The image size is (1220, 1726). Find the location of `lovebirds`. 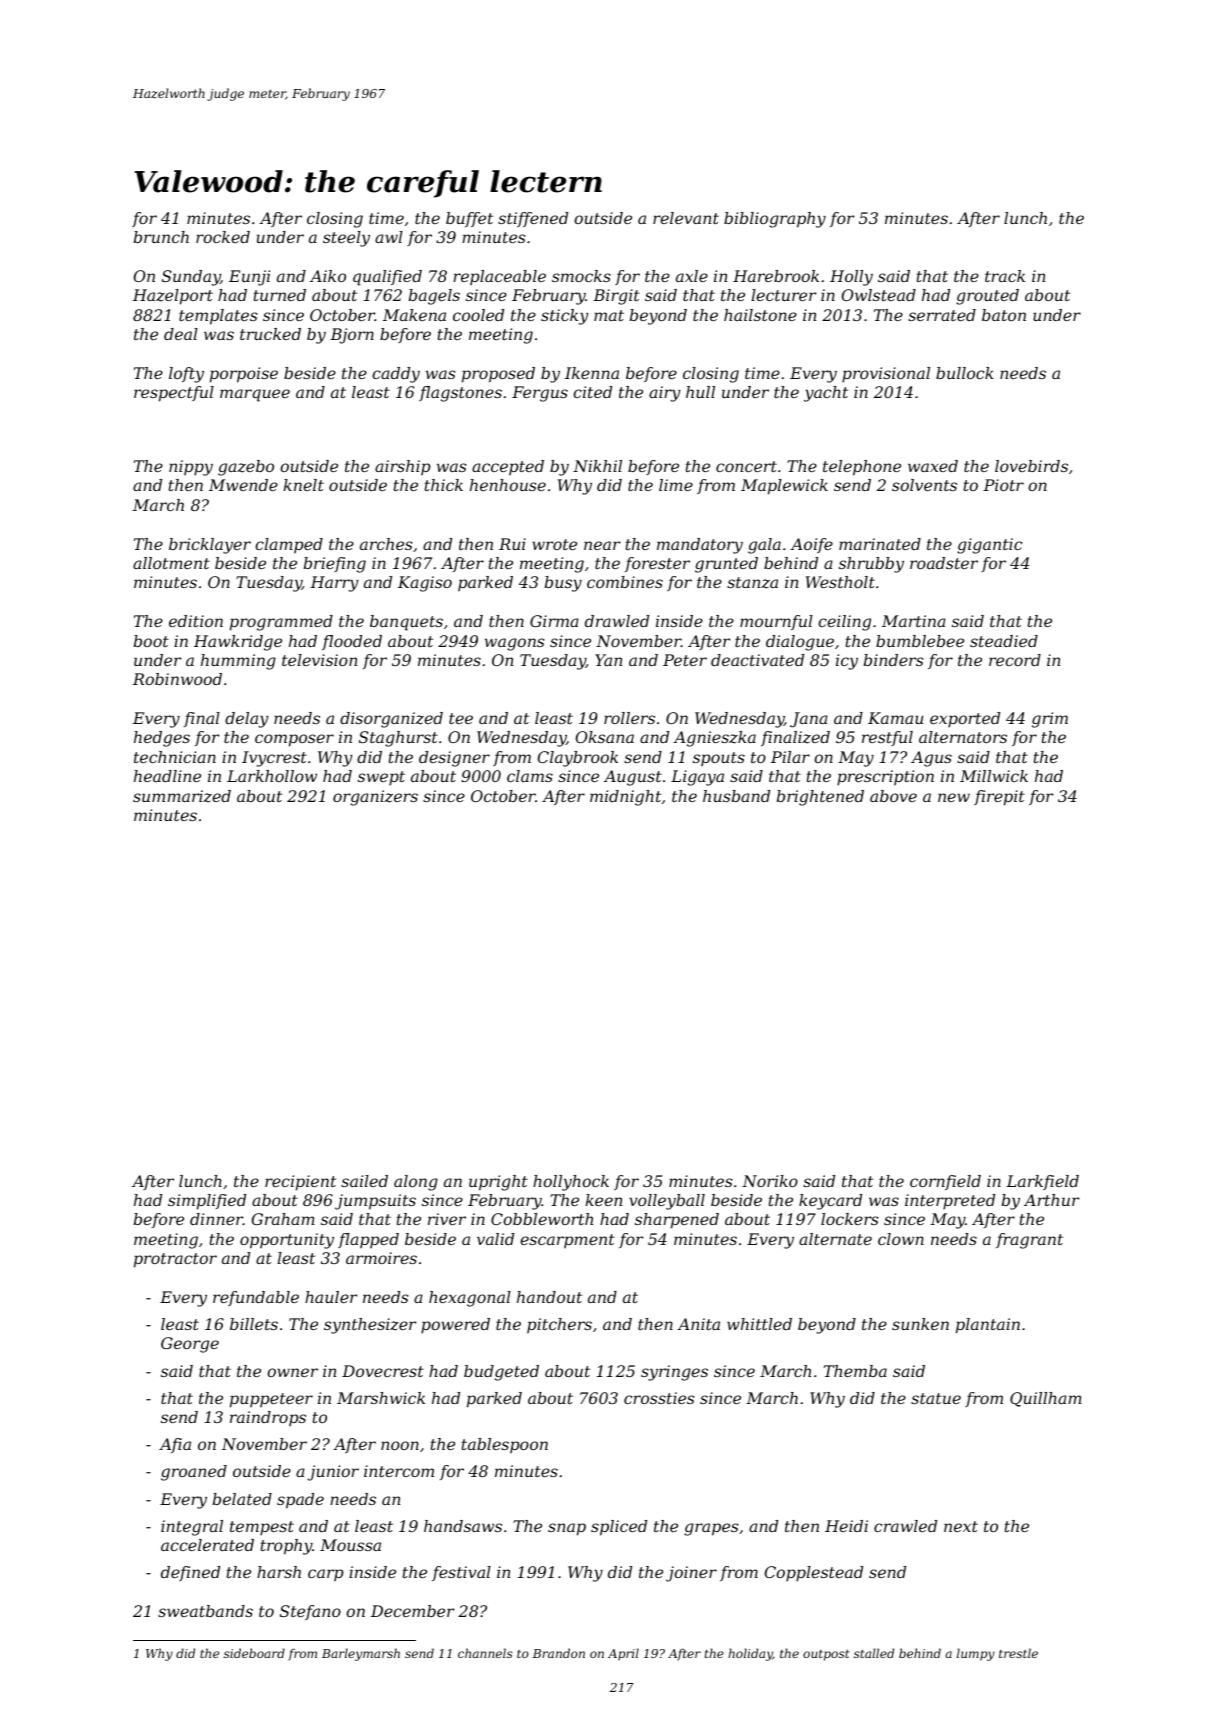

lovebirds is located at coordinates (1031, 466).
